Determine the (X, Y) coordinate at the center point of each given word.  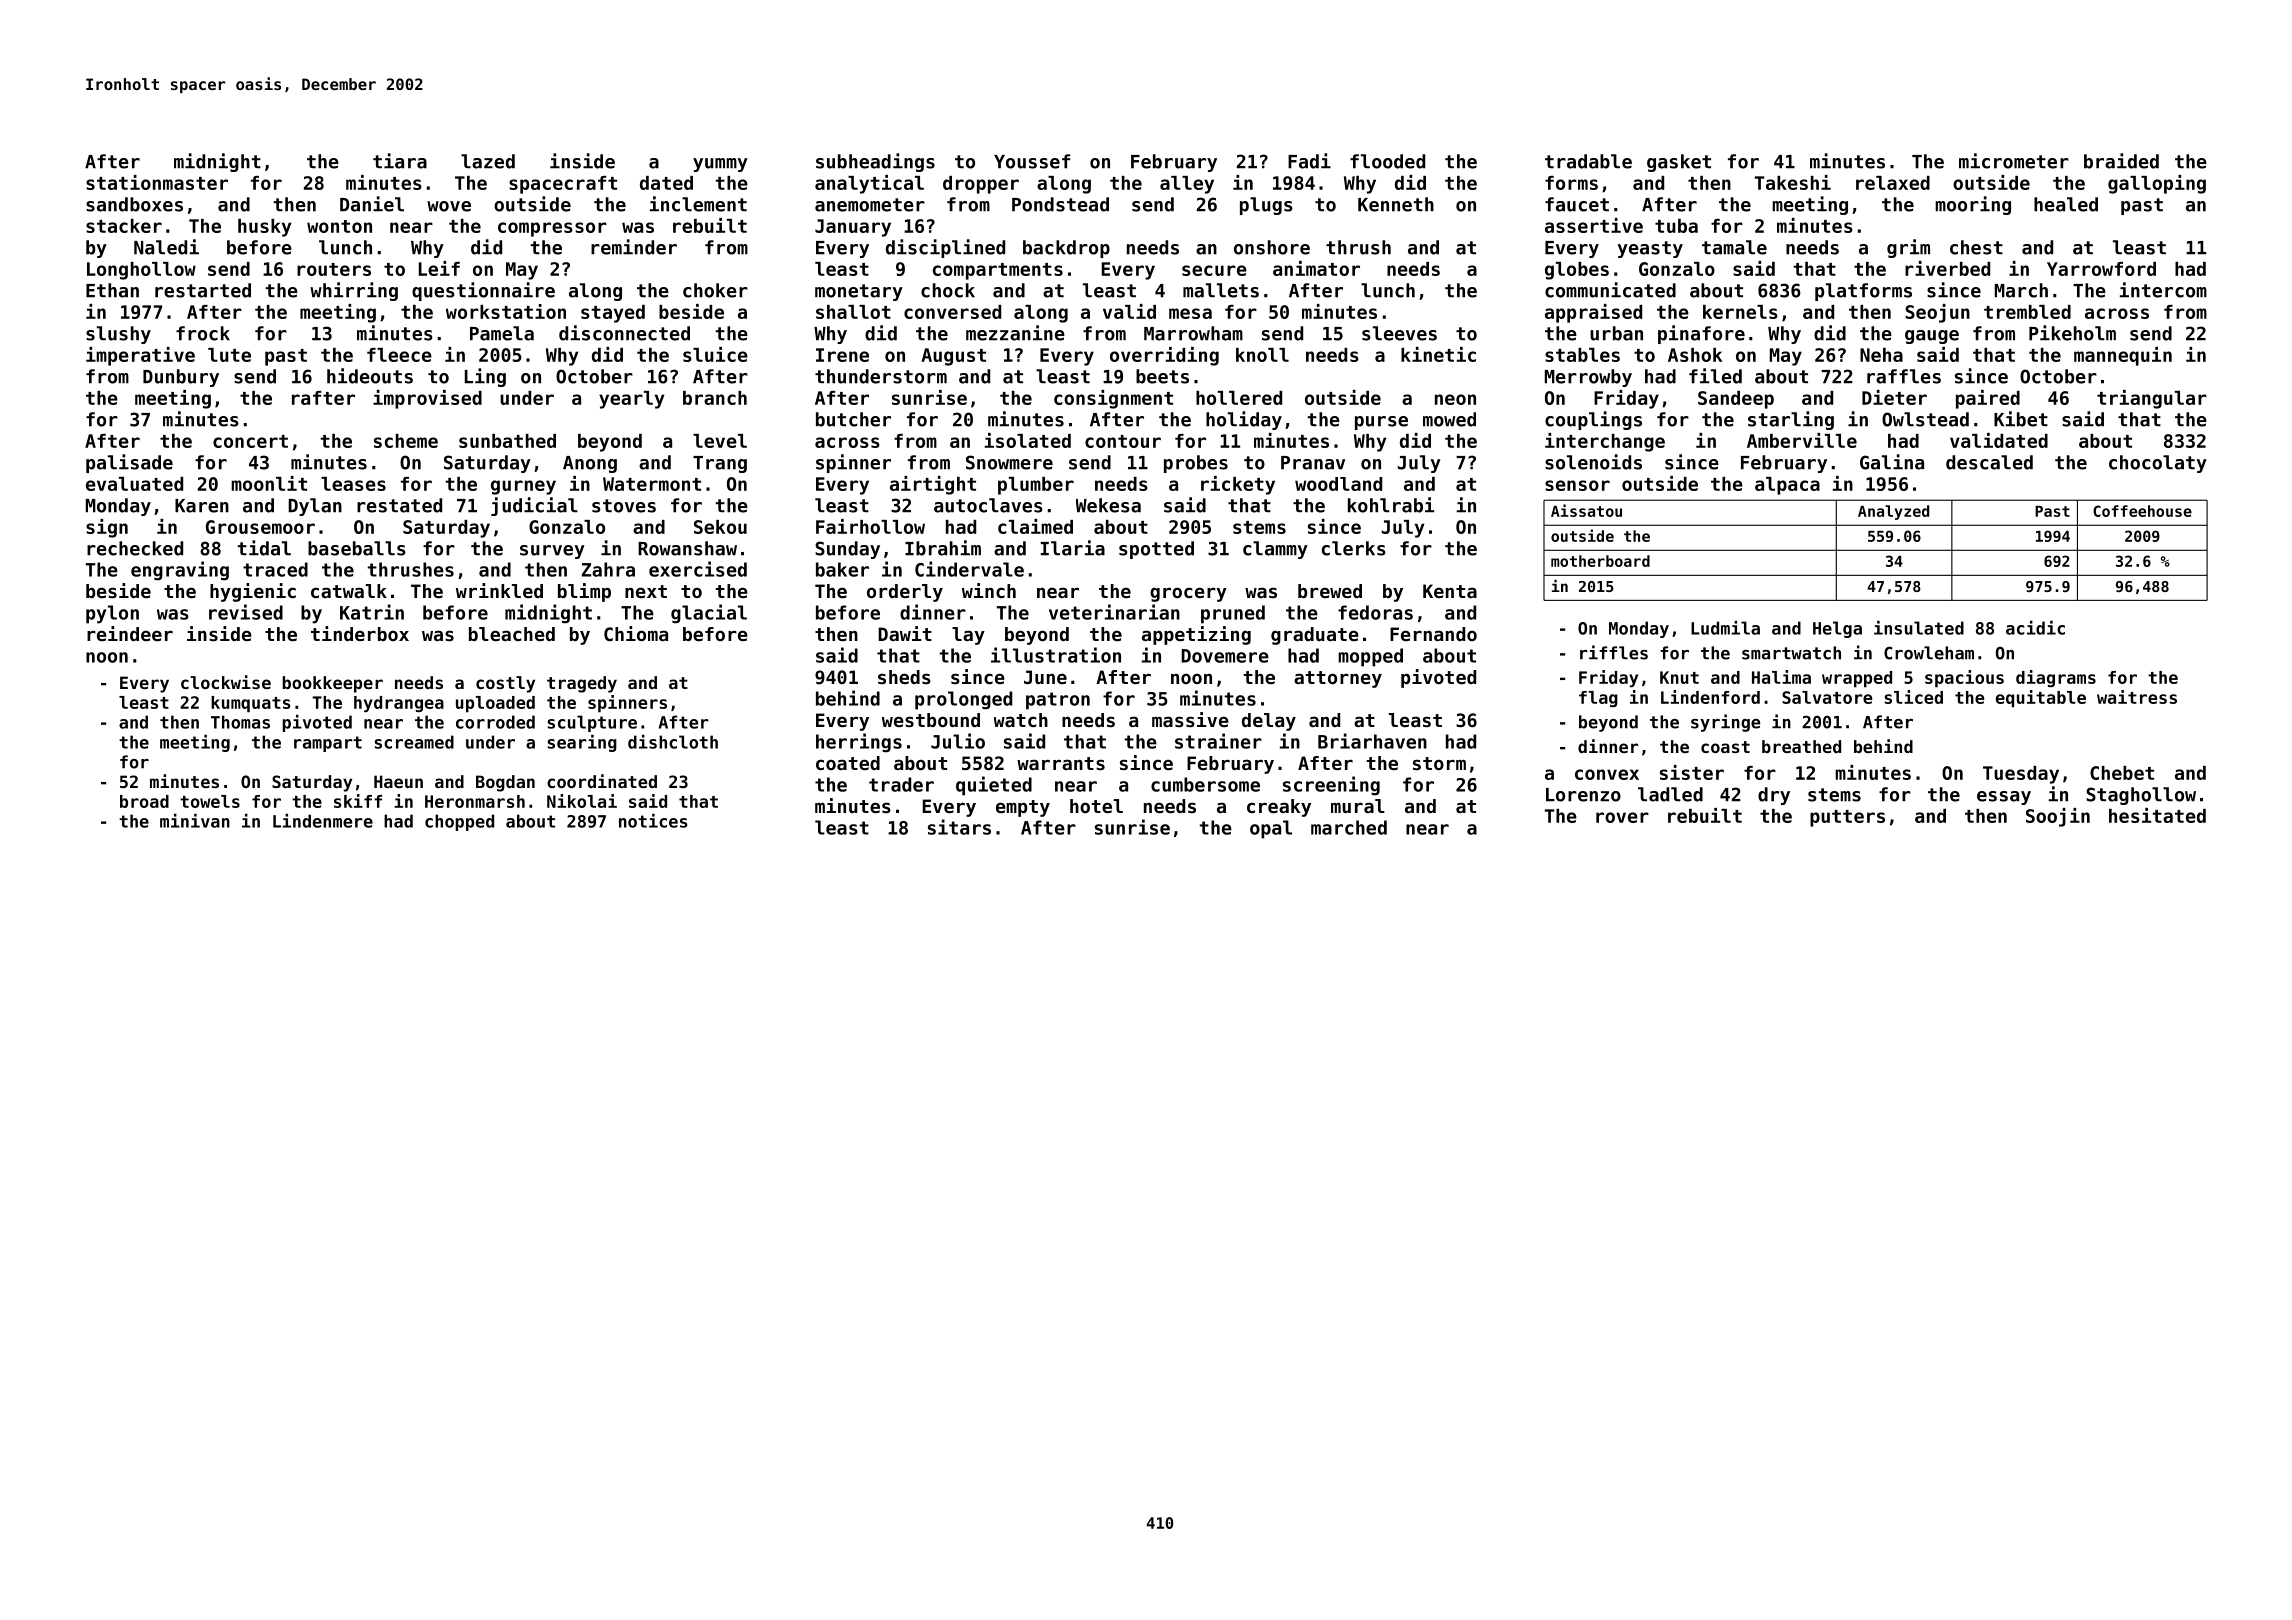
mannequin (2123, 356)
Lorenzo (1583, 795)
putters (1847, 818)
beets (1162, 376)
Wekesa (1108, 505)
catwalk (349, 591)
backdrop (1066, 249)
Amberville (1802, 440)
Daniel (372, 204)
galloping (2157, 184)
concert (250, 441)
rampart (328, 744)
